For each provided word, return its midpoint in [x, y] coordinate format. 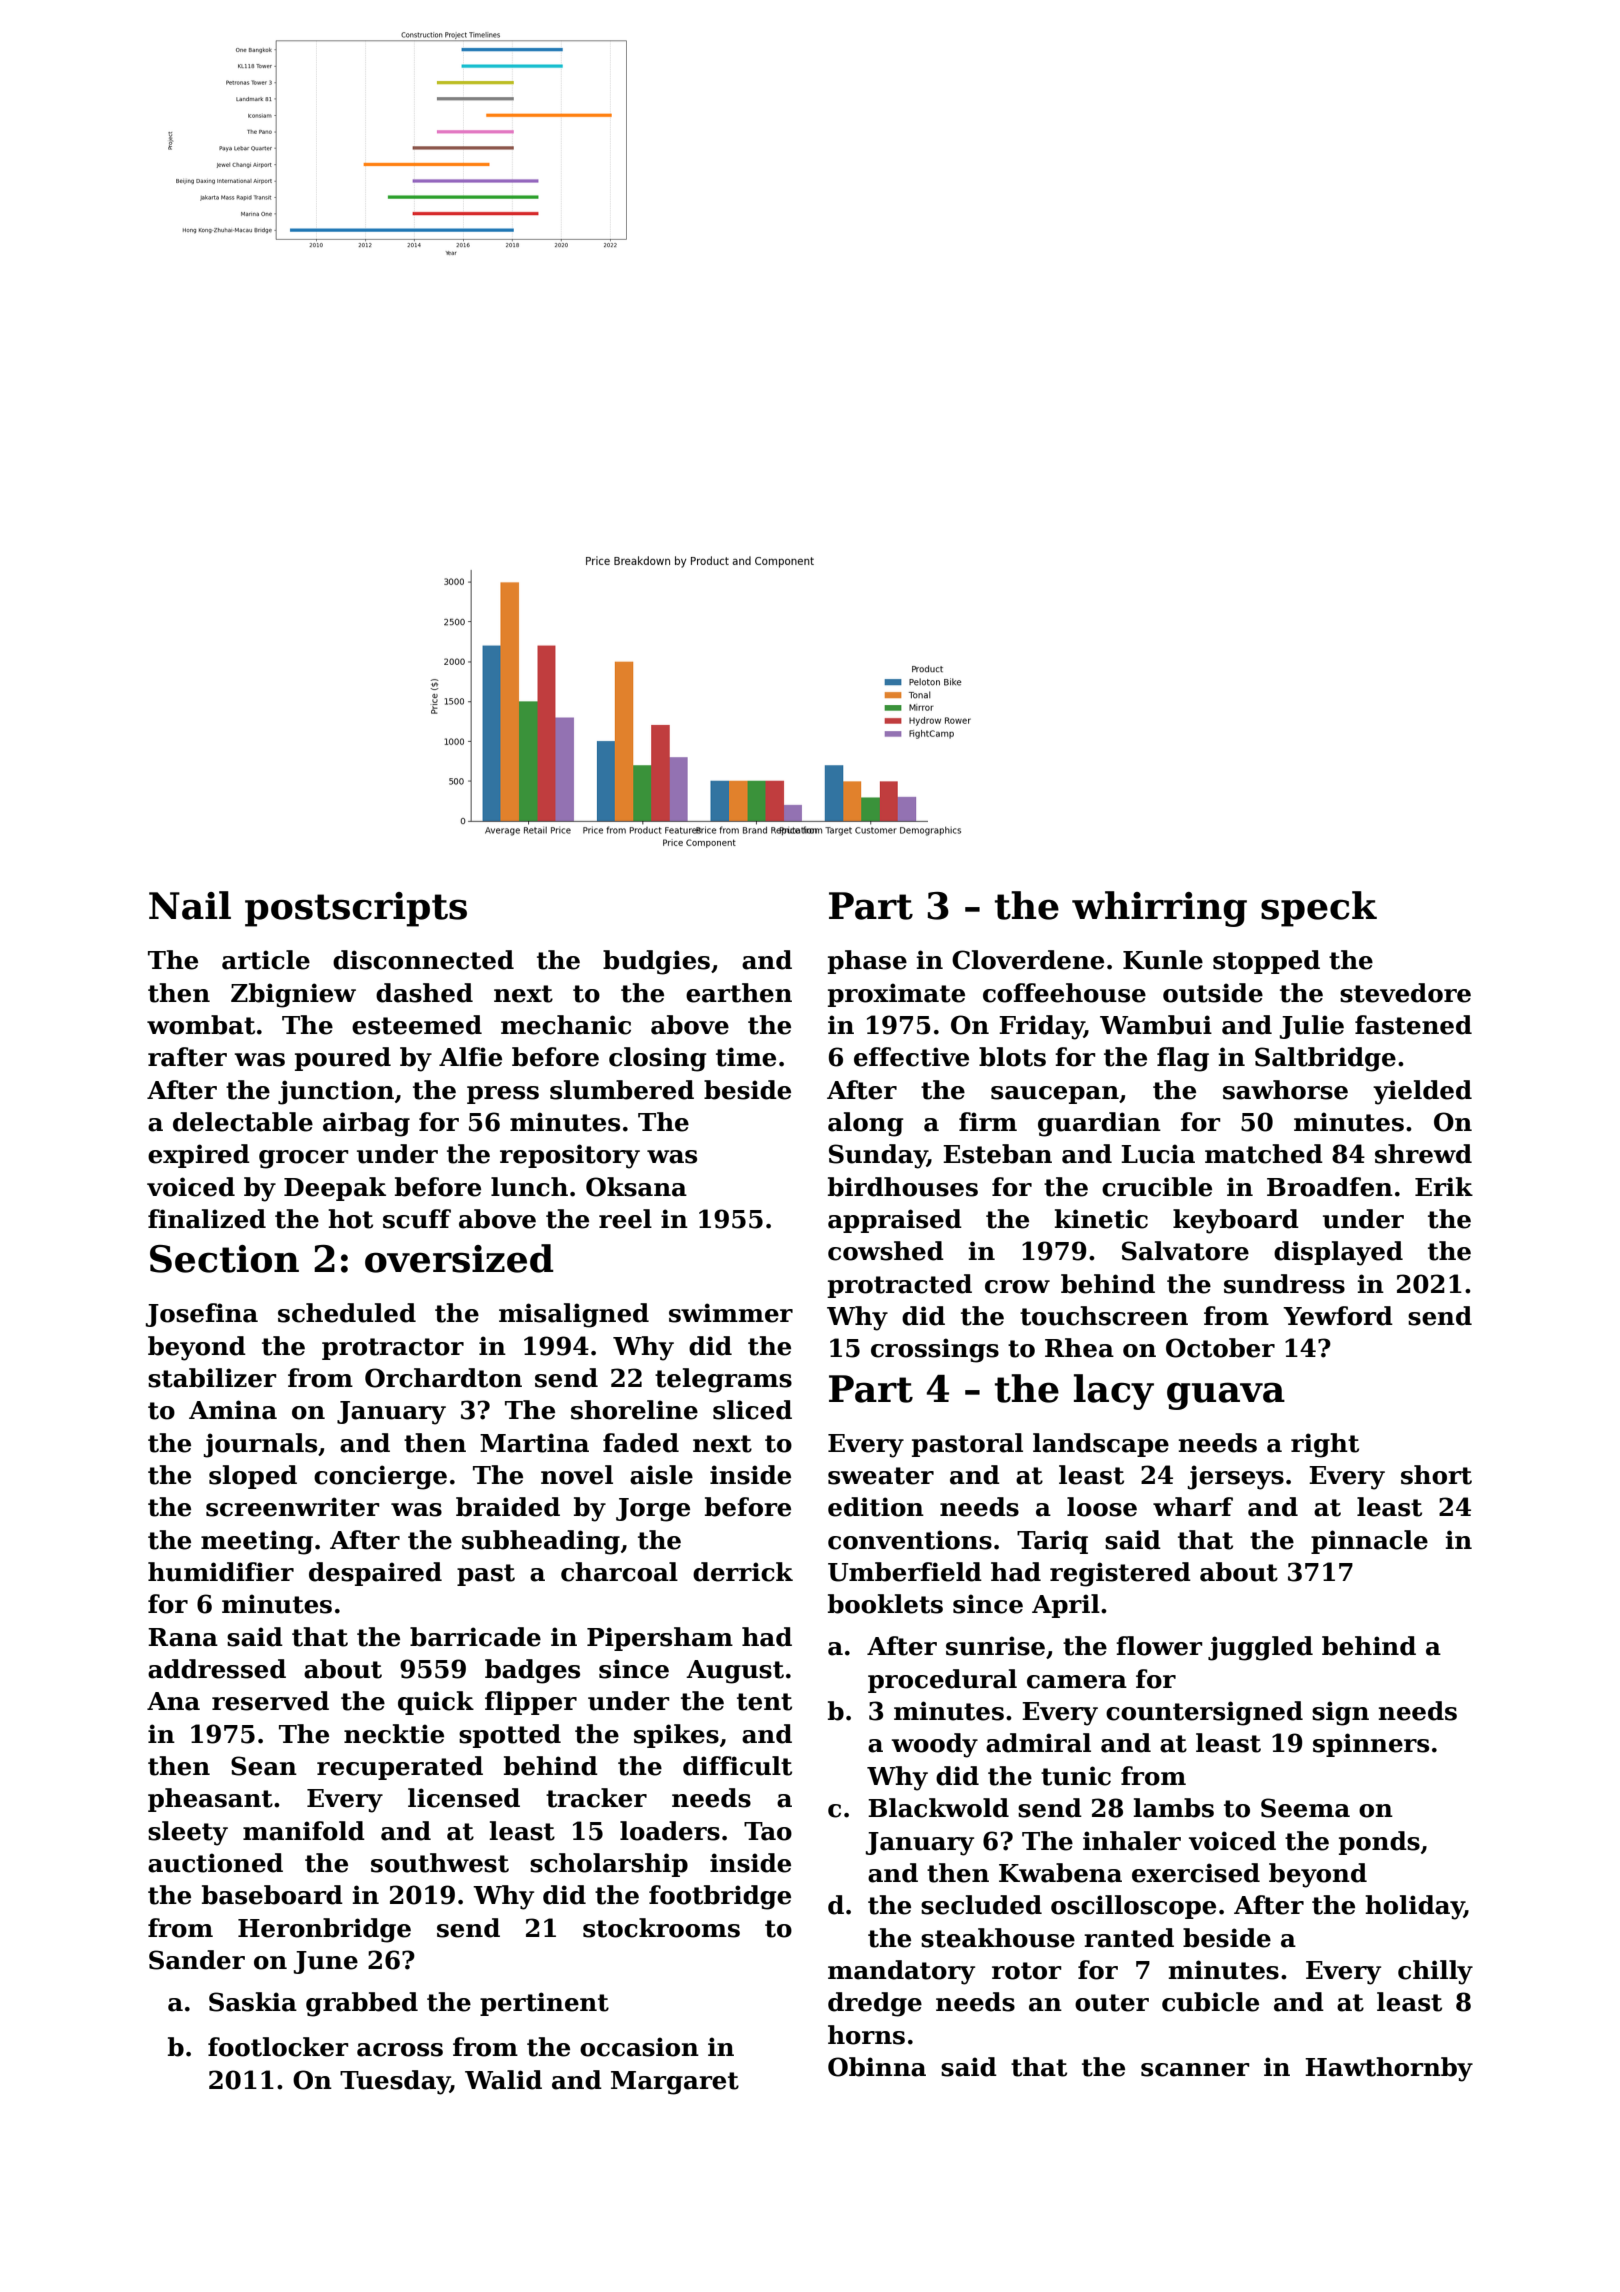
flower [1159, 1646]
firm [988, 1121]
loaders [670, 1831]
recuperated [400, 1768]
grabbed [362, 2004]
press [503, 1095]
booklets [885, 1604]
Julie [1312, 1027]
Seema [1305, 1808]
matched [1264, 1154]
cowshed [886, 1251]
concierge [380, 1477]
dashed [424, 993]
